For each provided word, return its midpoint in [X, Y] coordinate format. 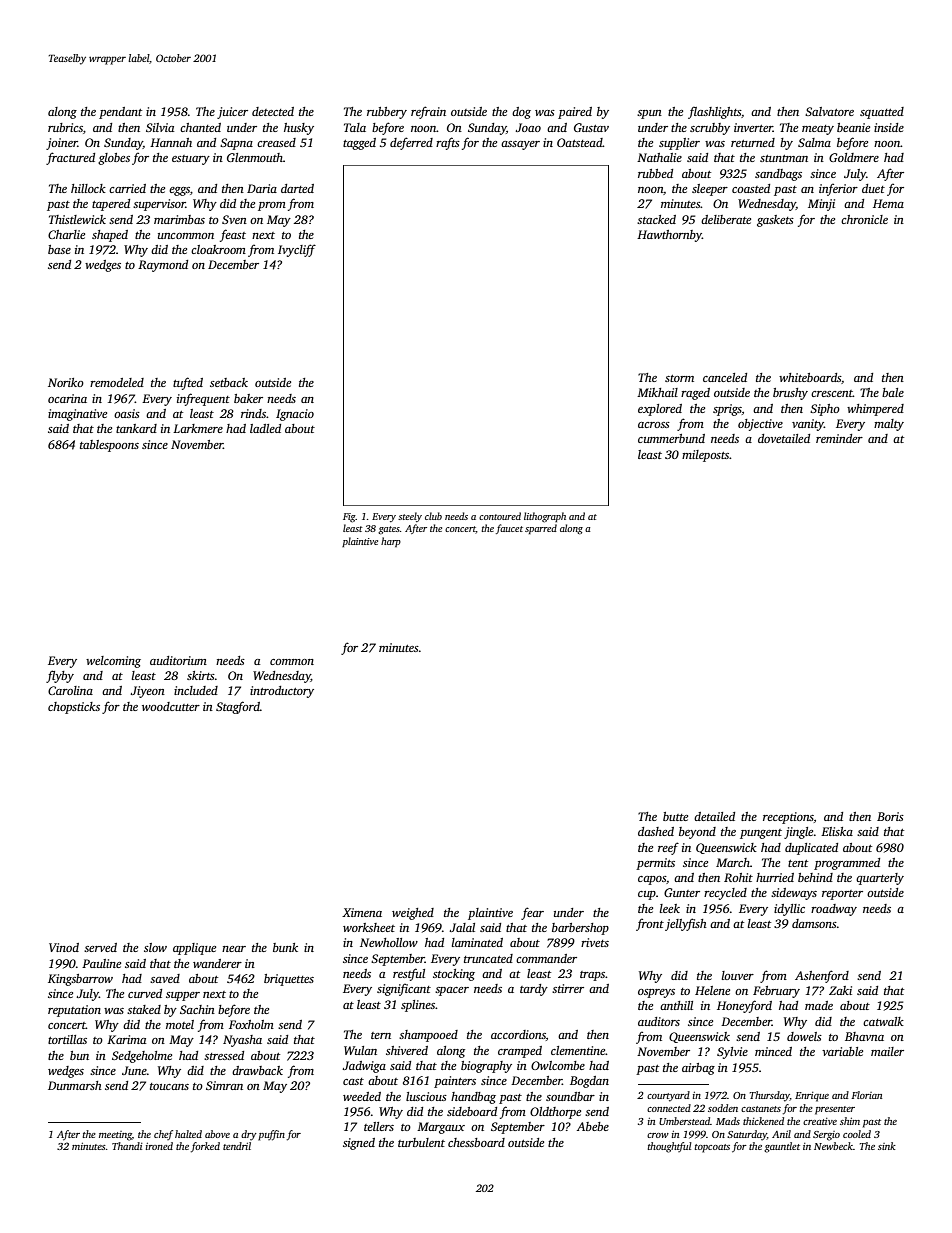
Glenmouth [255, 157]
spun [649, 114]
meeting [115, 1136]
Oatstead [580, 142]
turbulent [421, 1142]
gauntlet [782, 1147]
